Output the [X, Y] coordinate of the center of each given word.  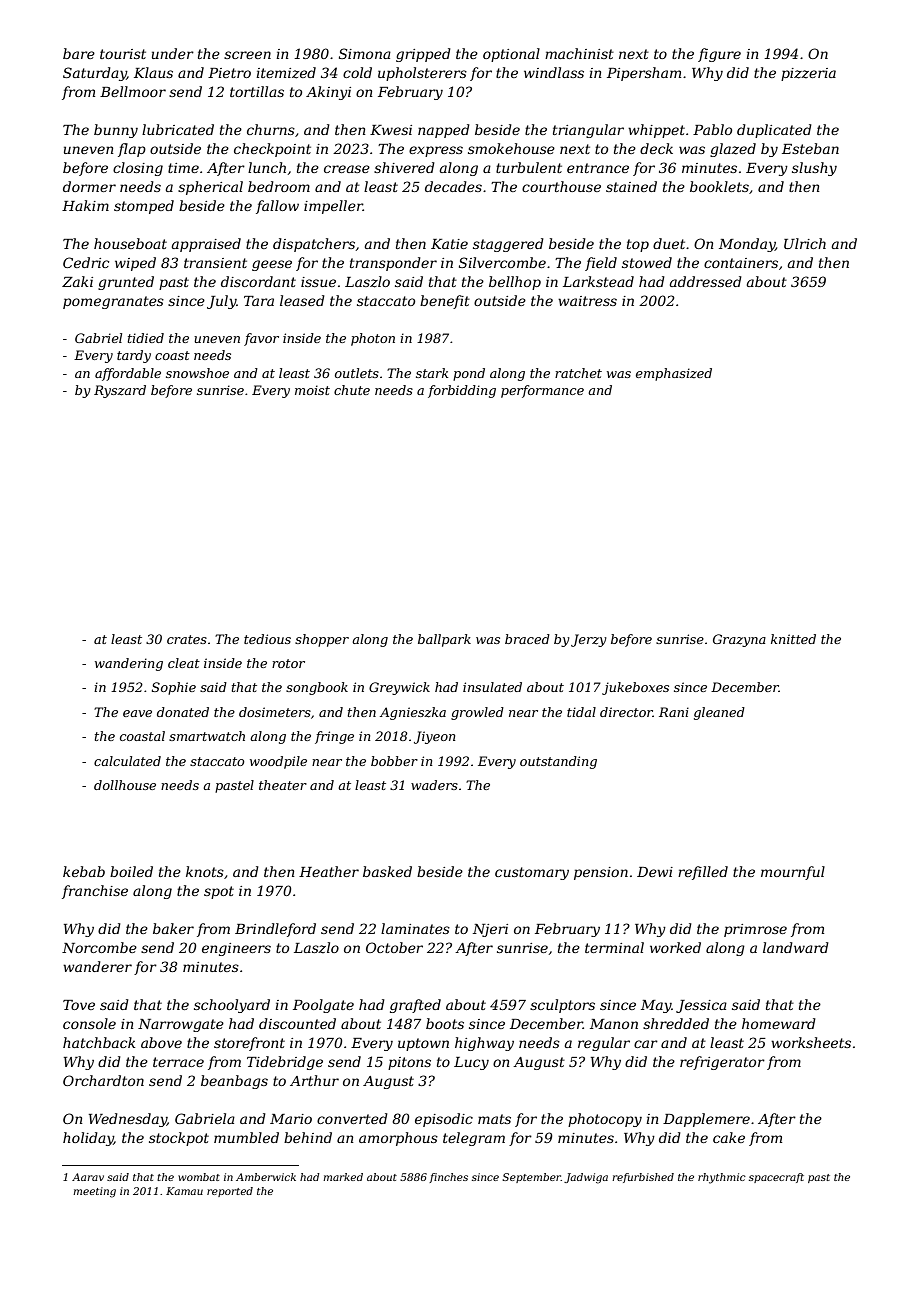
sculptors [562, 1006]
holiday [88, 1139]
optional [511, 55]
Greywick [399, 688]
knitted [793, 639]
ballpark [444, 640]
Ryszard [120, 391]
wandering [129, 664]
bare [79, 53]
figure [719, 55]
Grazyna [739, 640]
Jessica [701, 1006]
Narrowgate [181, 1025]
